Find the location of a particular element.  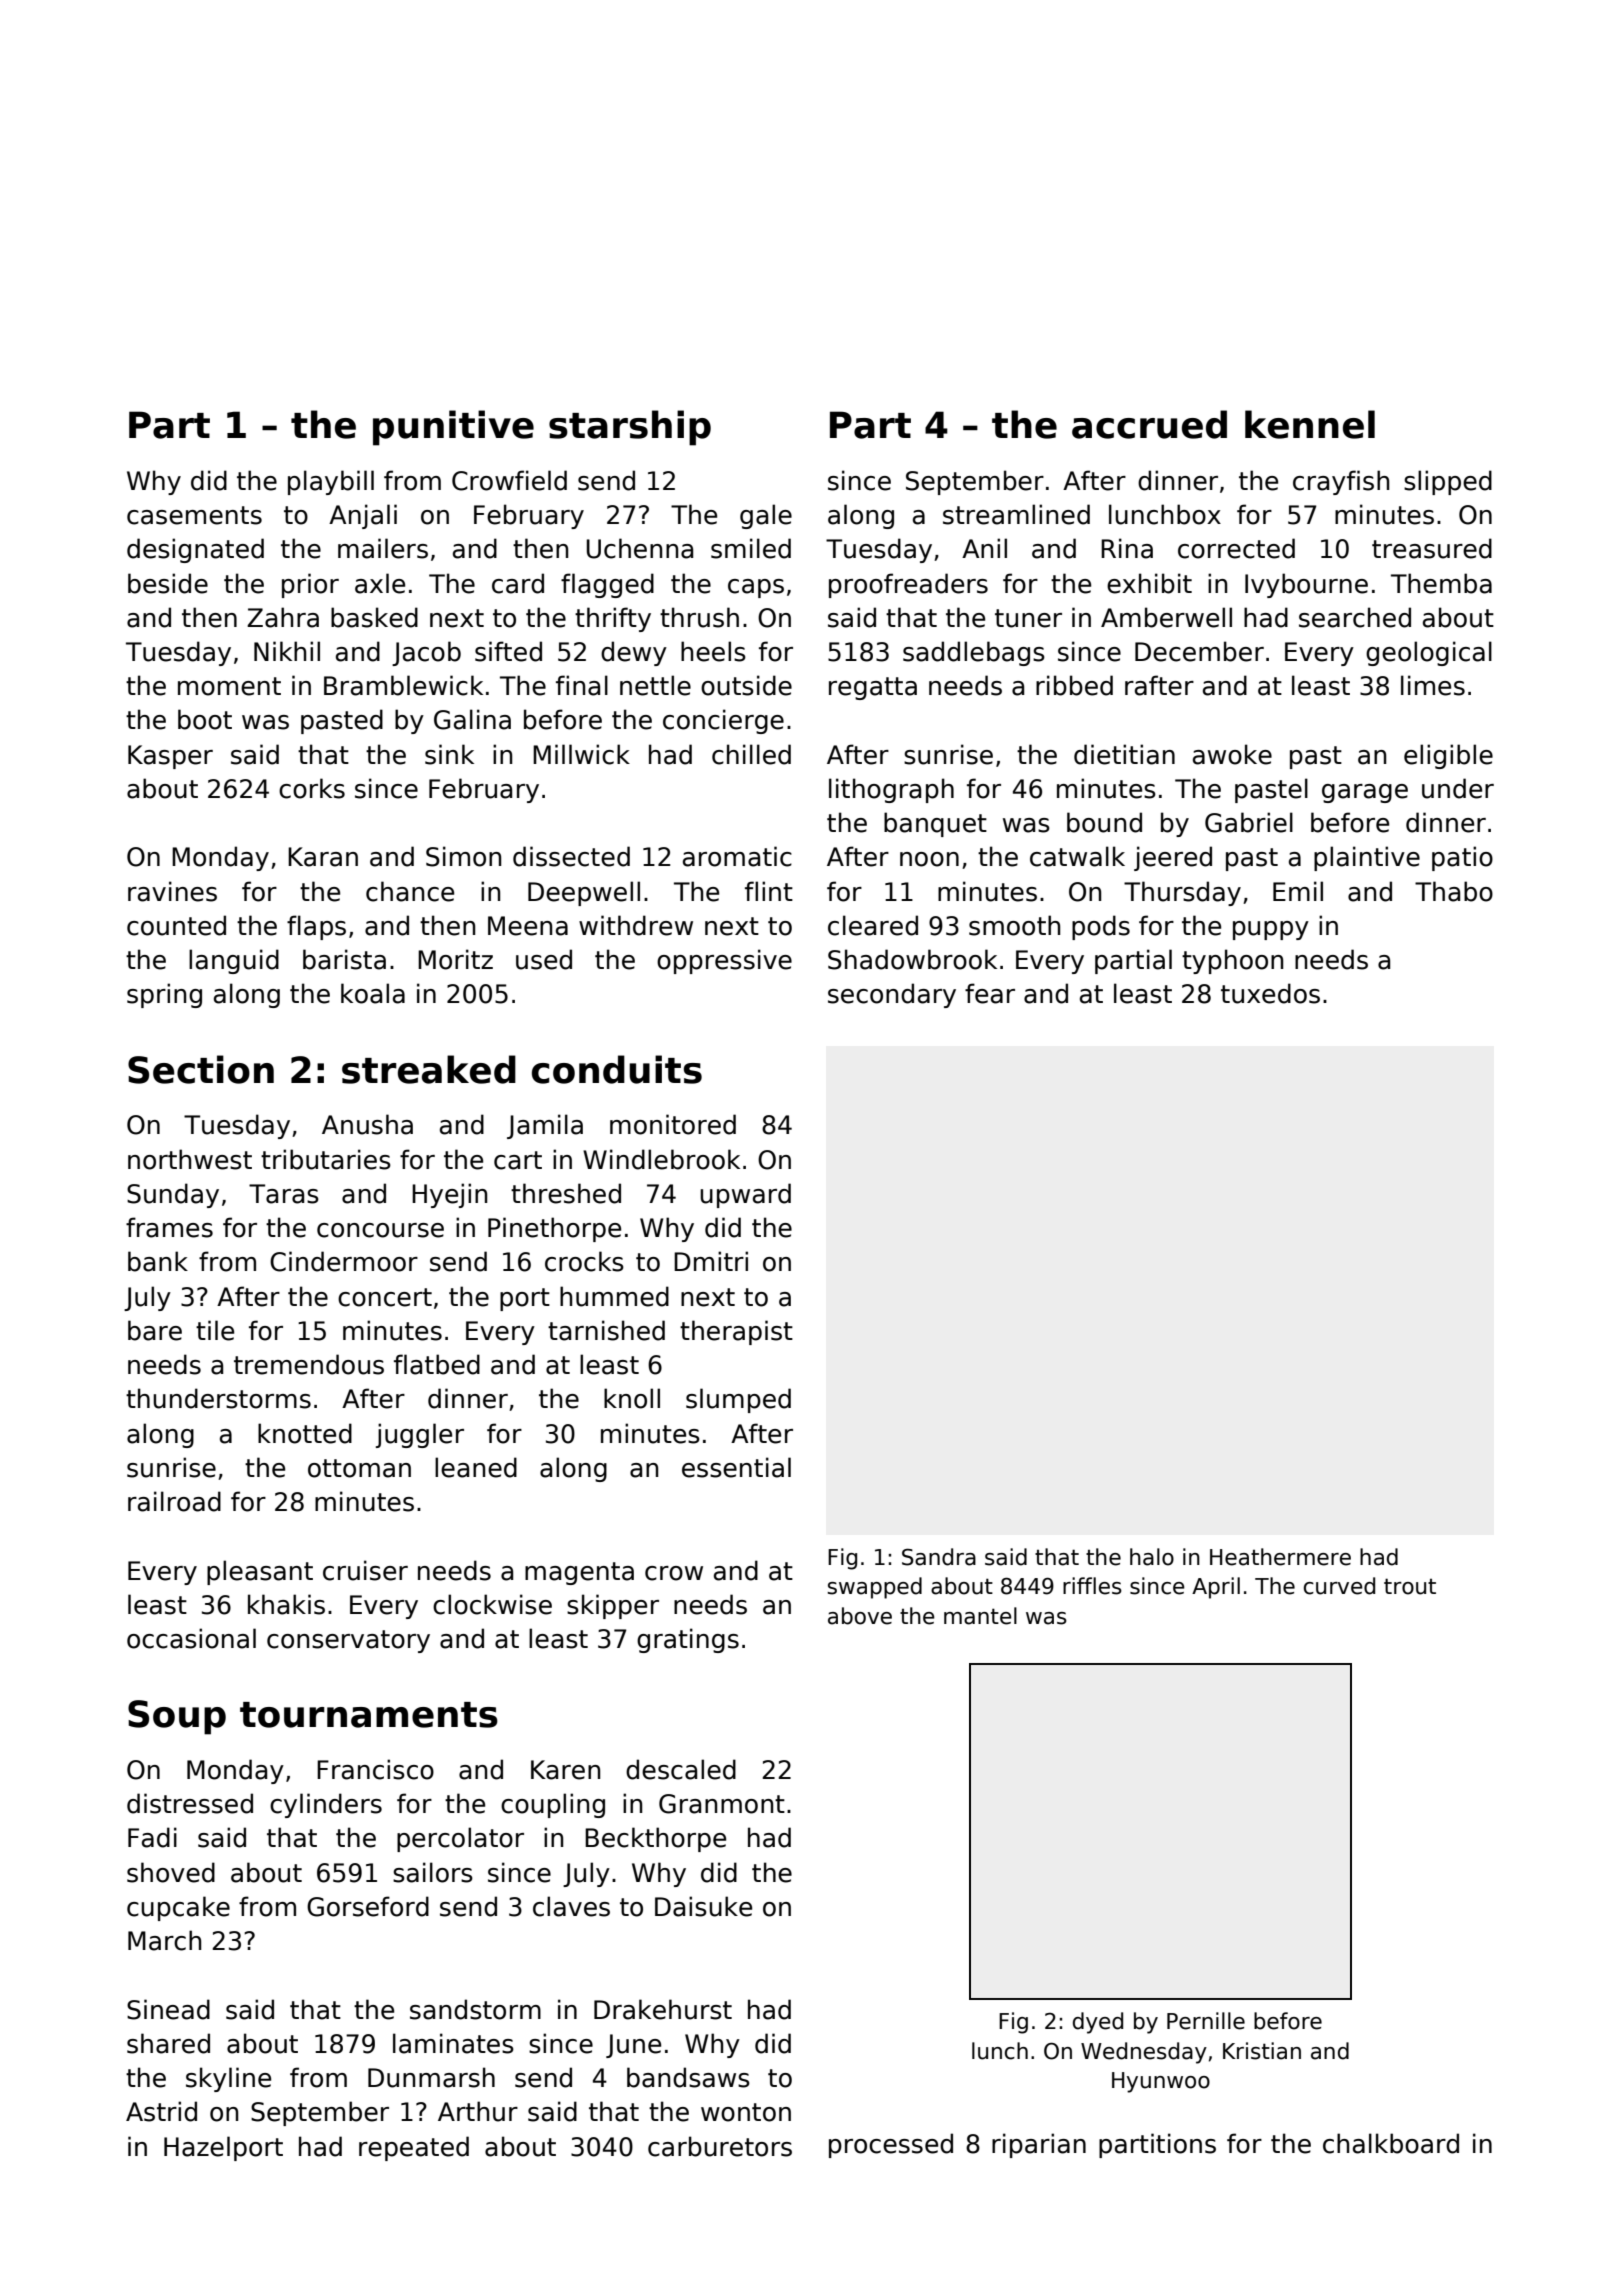

starship is located at coordinates (630, 428).
